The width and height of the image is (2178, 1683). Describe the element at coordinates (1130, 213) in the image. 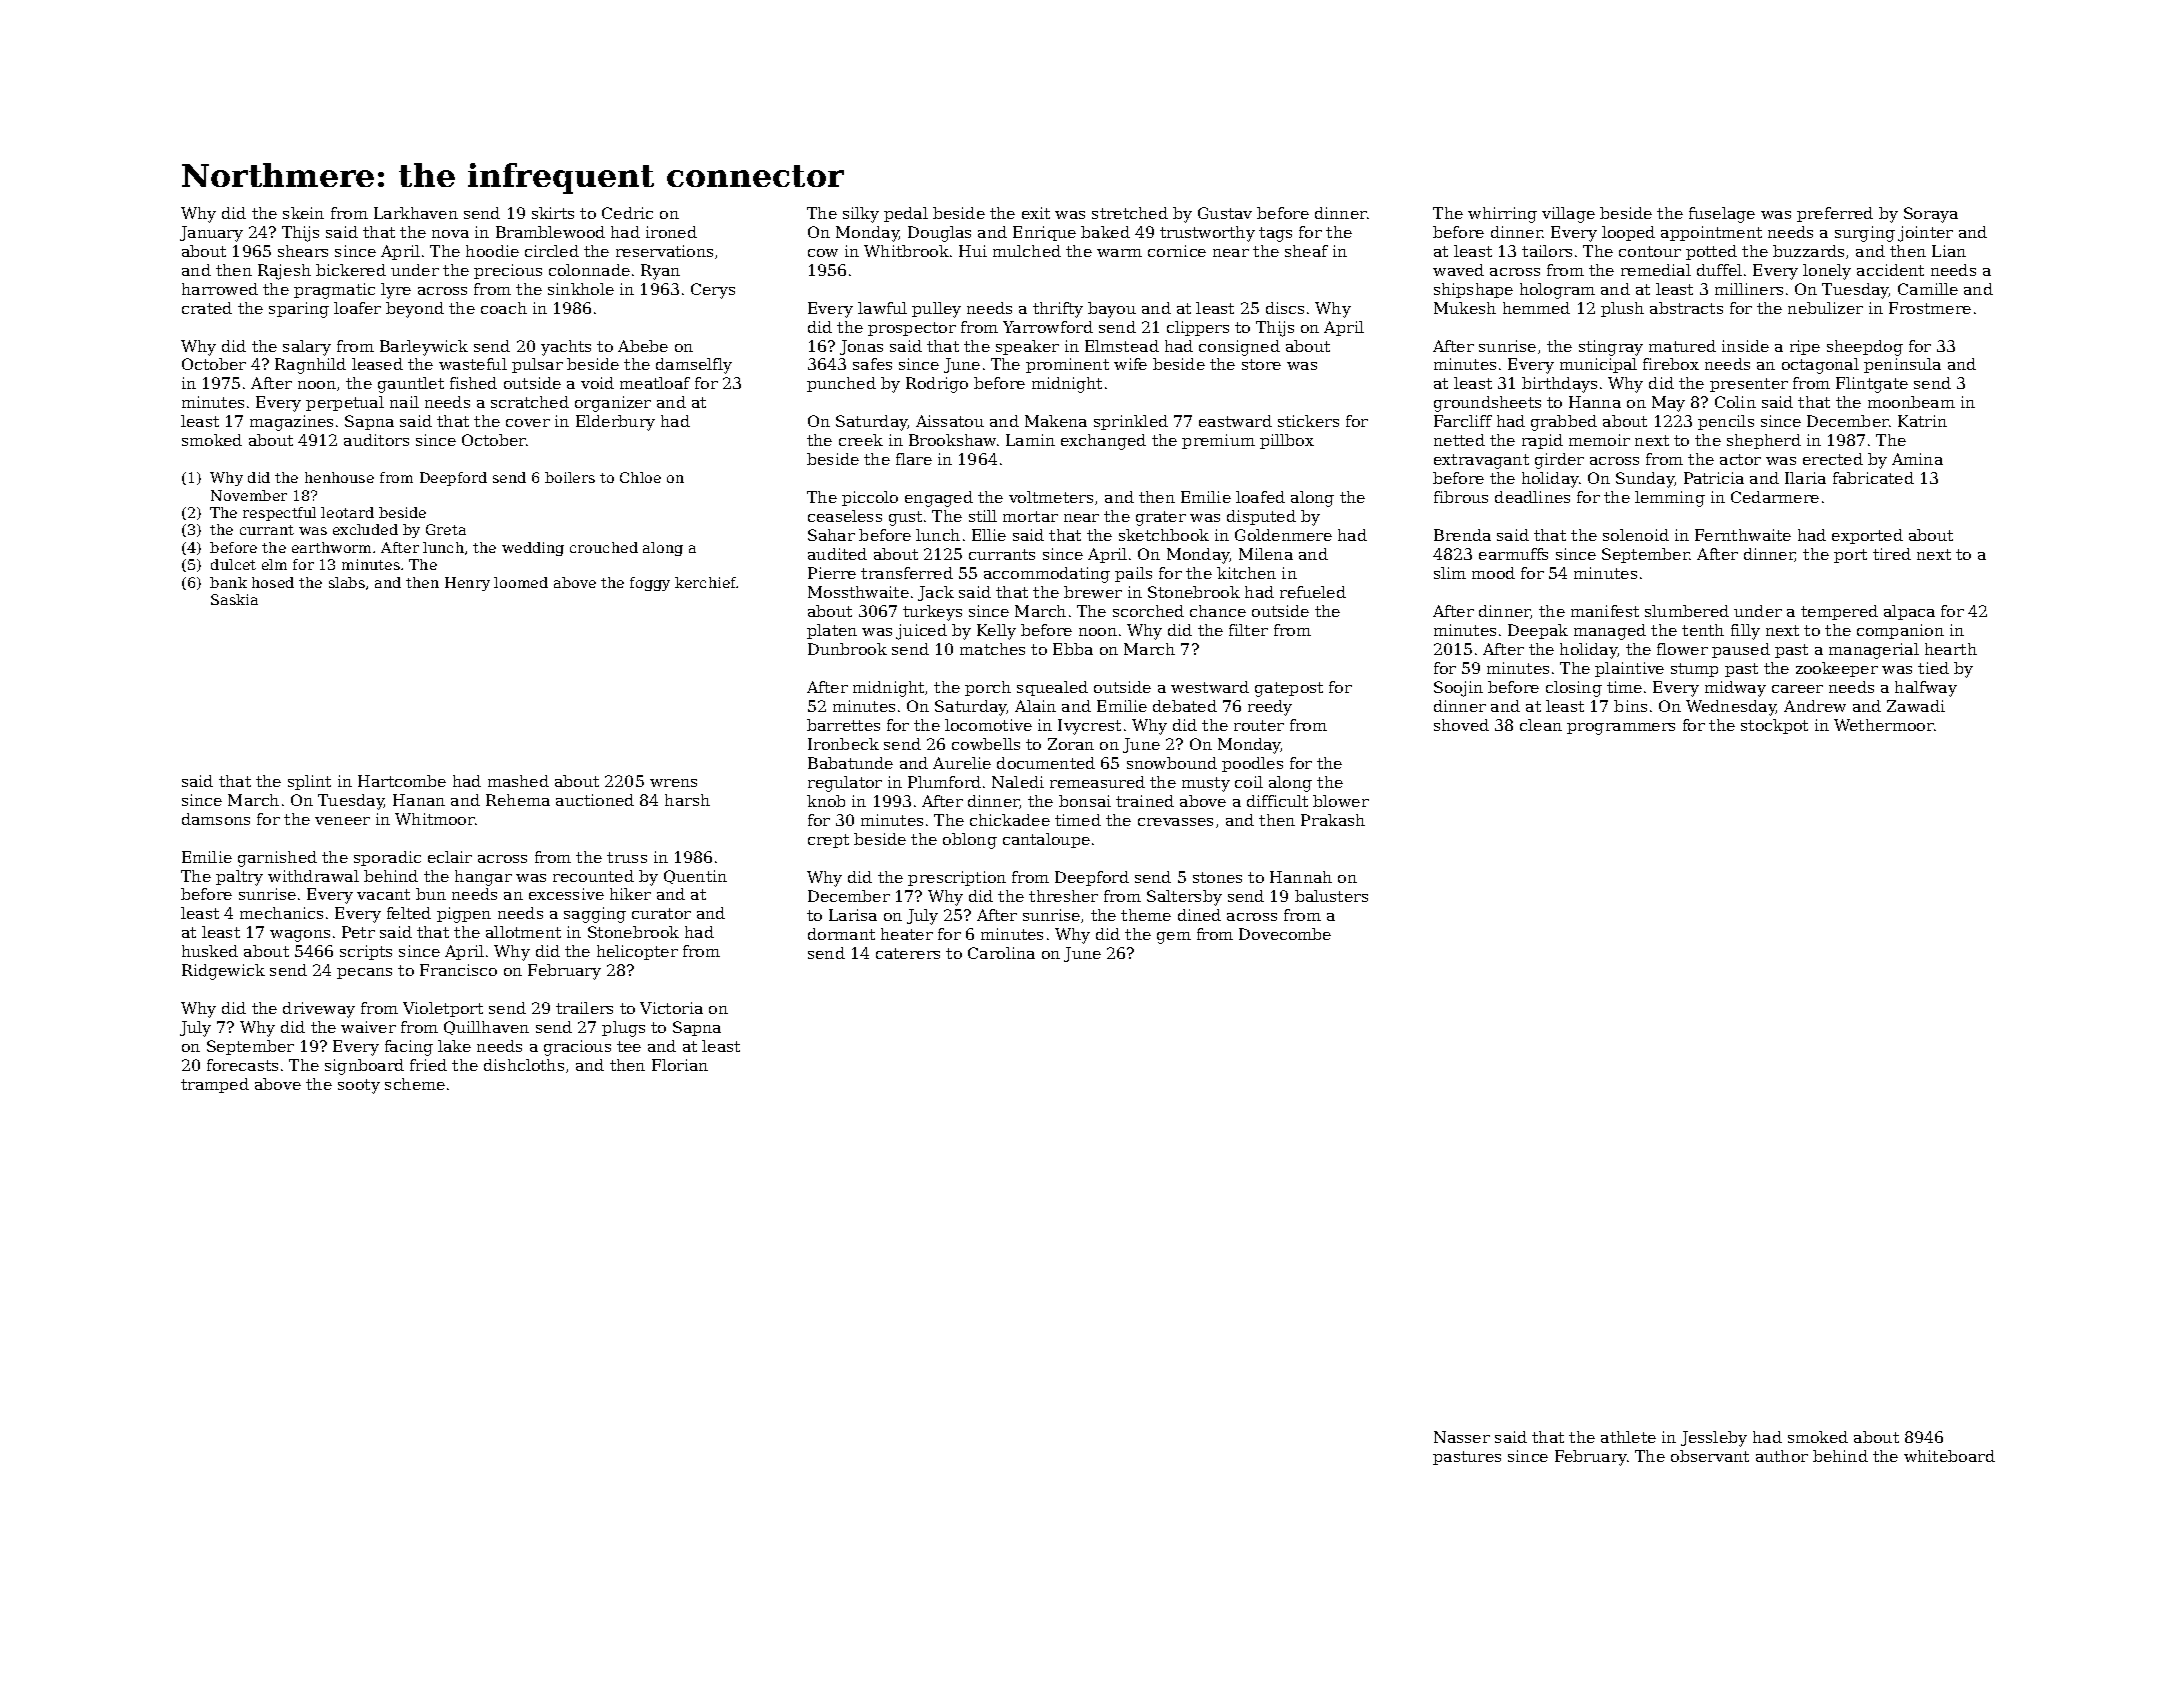

I see `stretched` at that location.
